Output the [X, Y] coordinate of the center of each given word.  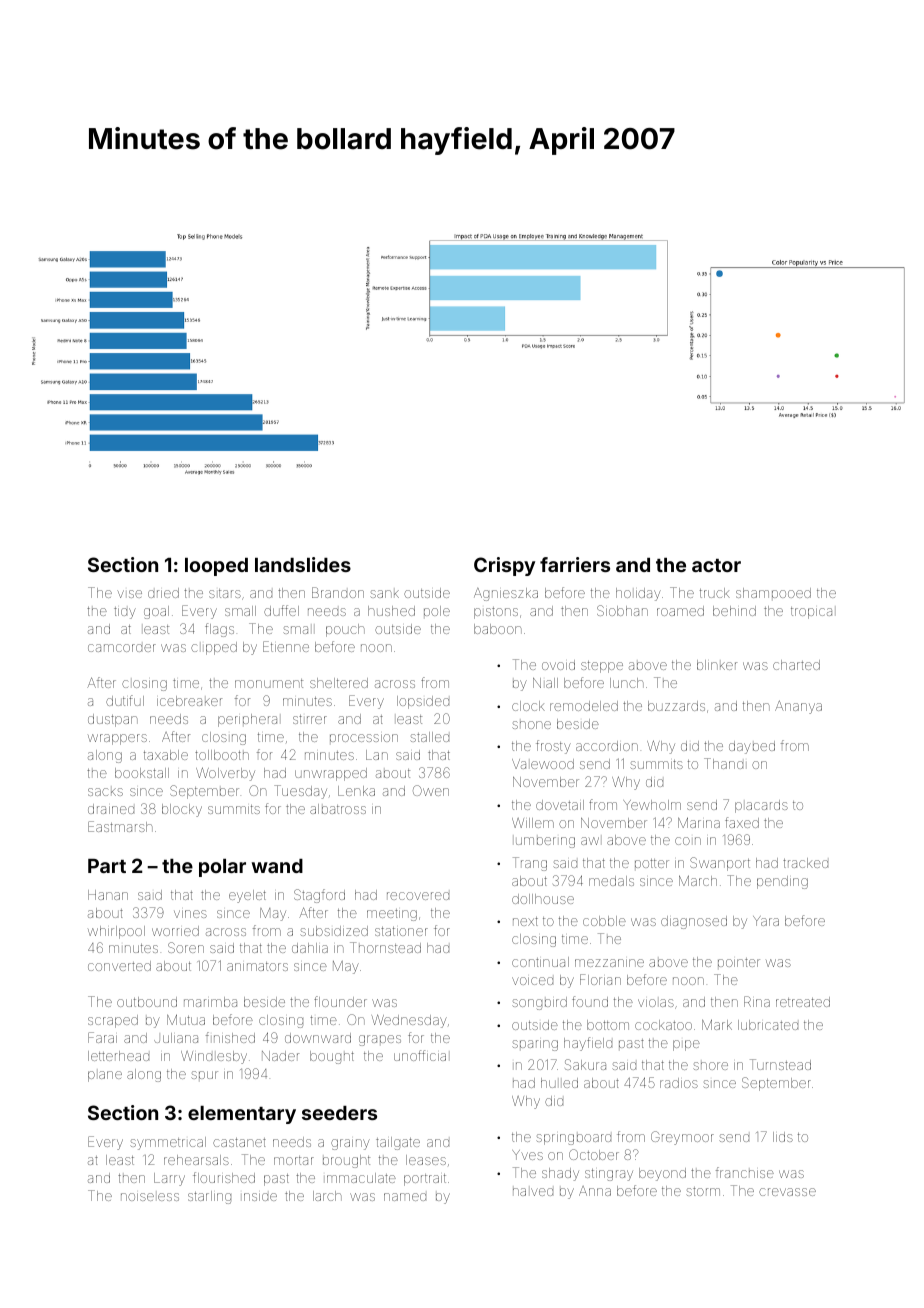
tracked [805, 863]
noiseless [150, 1197]
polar [222, 868]
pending [782, 882]
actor [716, 565]
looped [216, 567]
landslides [303, 564]
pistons [496, 613]
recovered [418, 896]
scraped [113, 1021]
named [405, 1197]
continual [540, 962]
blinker [717, 665]
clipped [214, 648]
